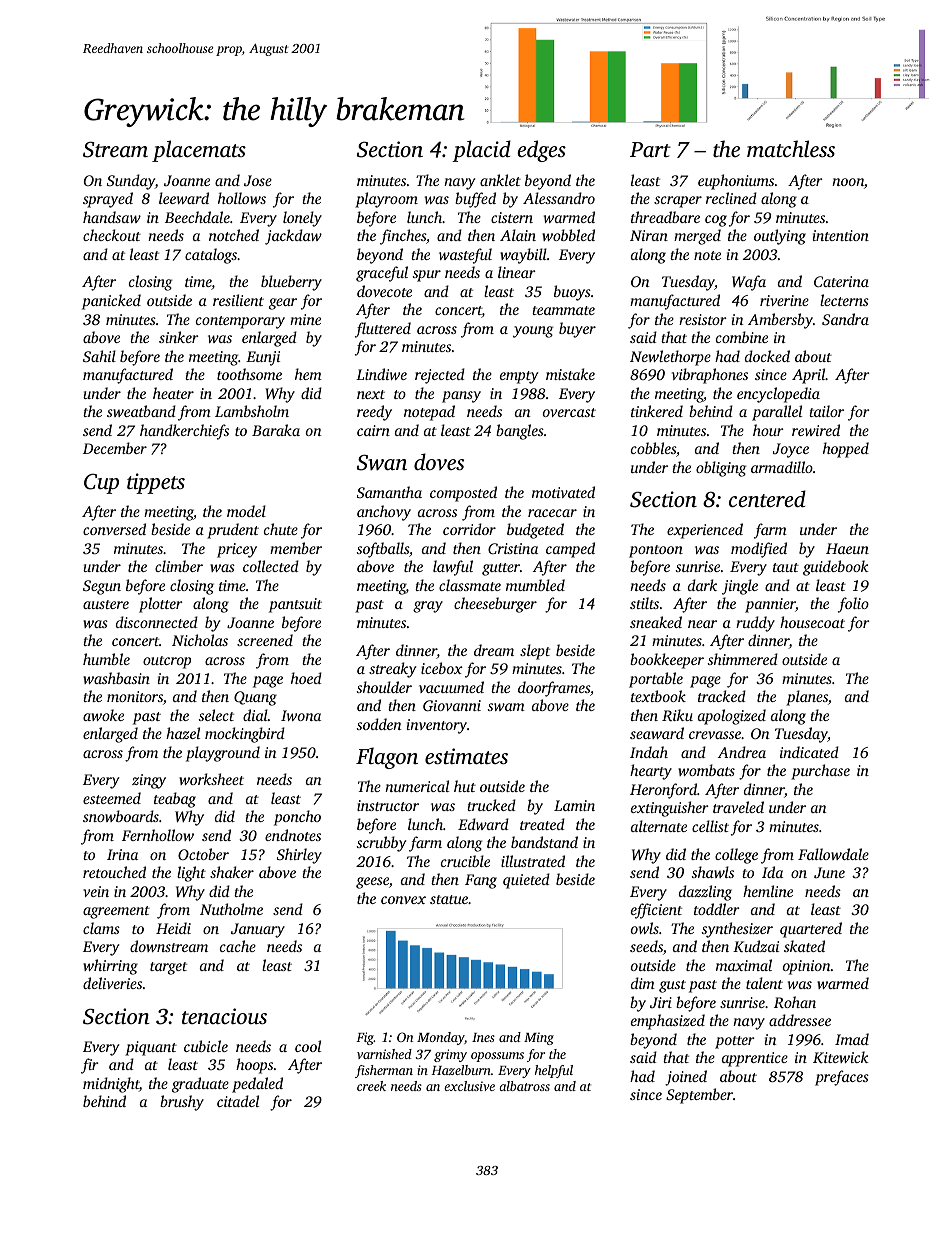 This screenshot has height=1233, width=952. I want to click on intention, so click(841, 235).
